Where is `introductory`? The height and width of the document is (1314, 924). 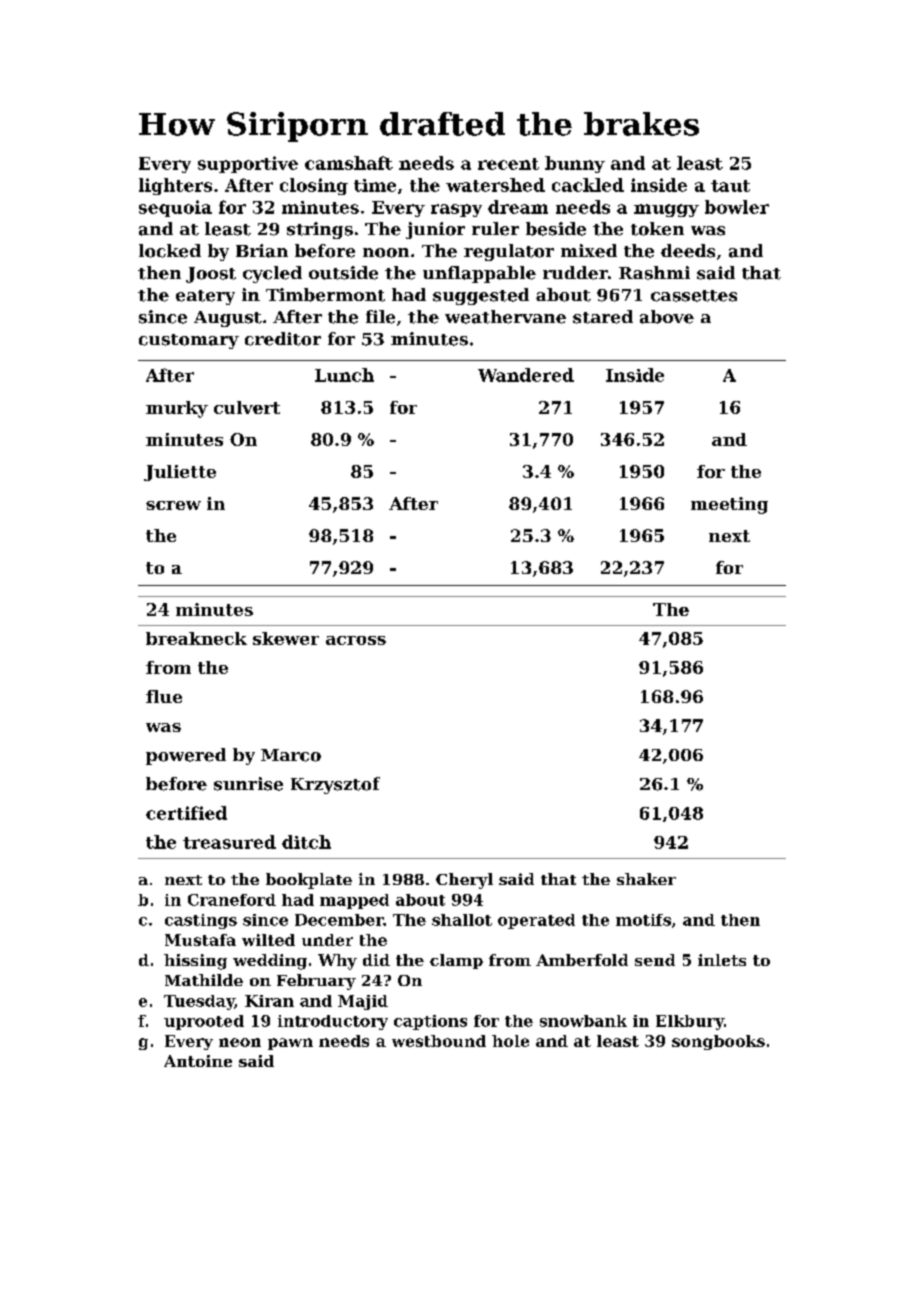 introductory is located at coordinates (333, 1022).
